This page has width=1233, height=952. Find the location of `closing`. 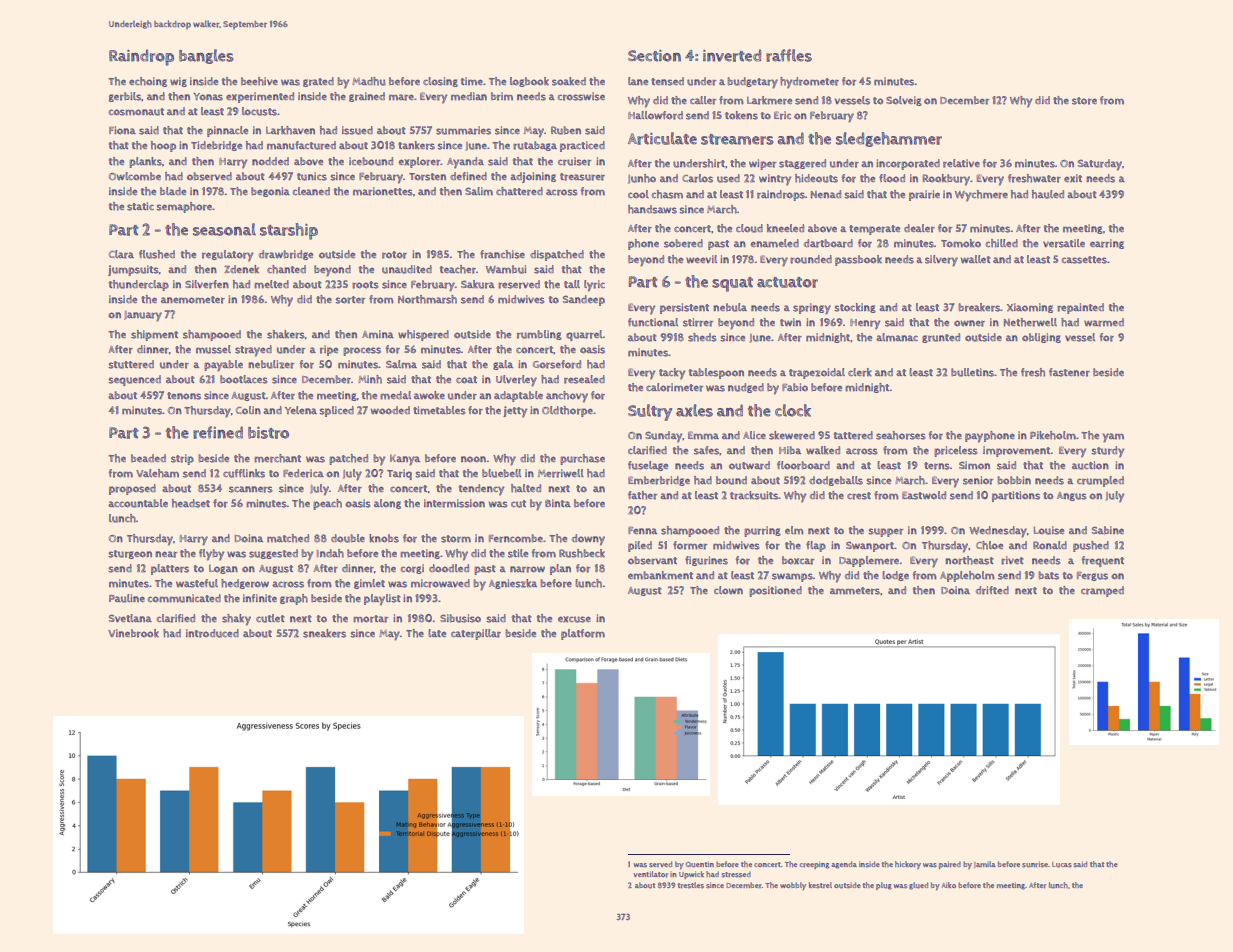

closing is located at coordinates (440, 82).
